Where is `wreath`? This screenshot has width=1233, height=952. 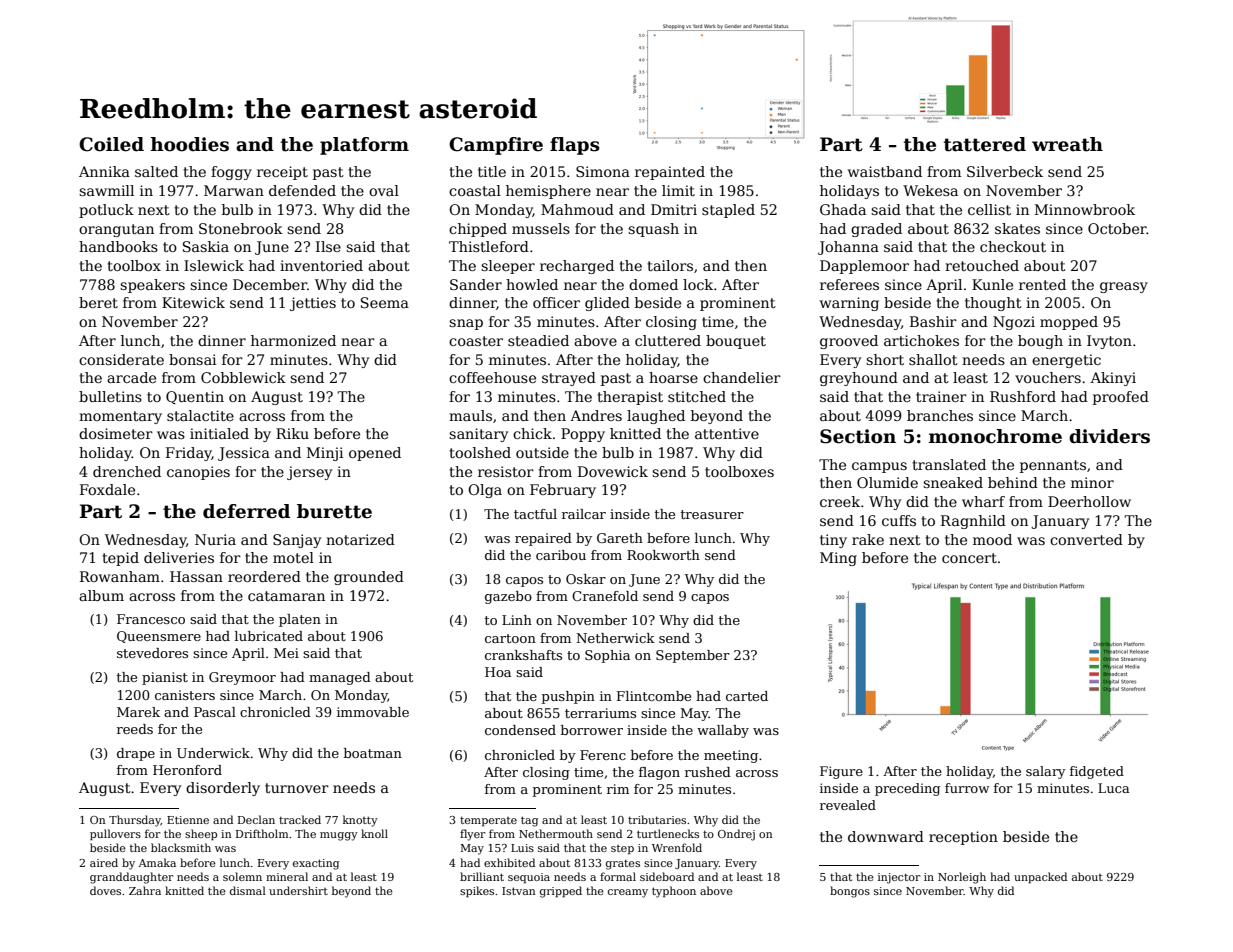 wreath is located at coordinates (1067, 144).
